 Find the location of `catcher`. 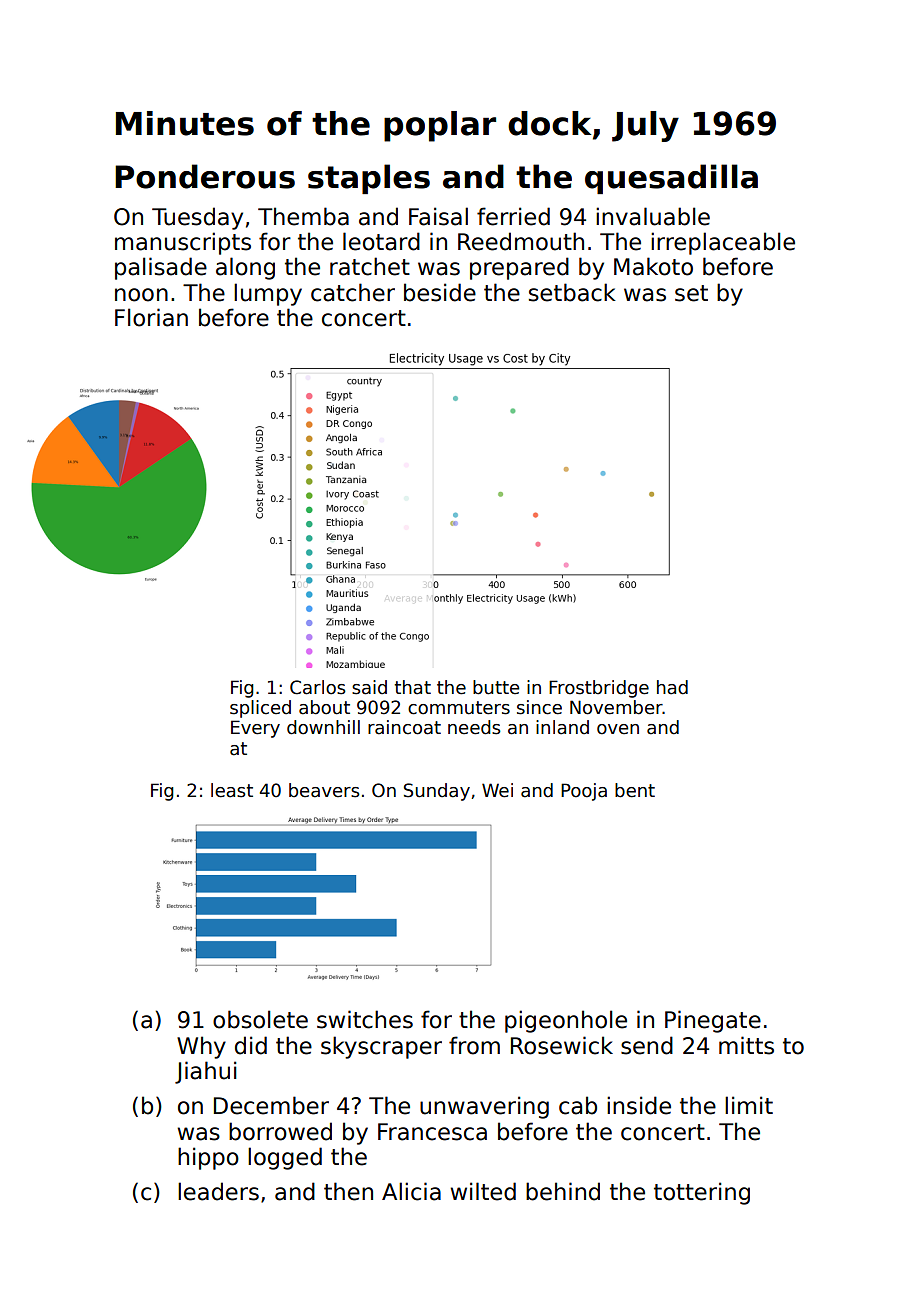

catcher is located at coordinates (353, 292).
